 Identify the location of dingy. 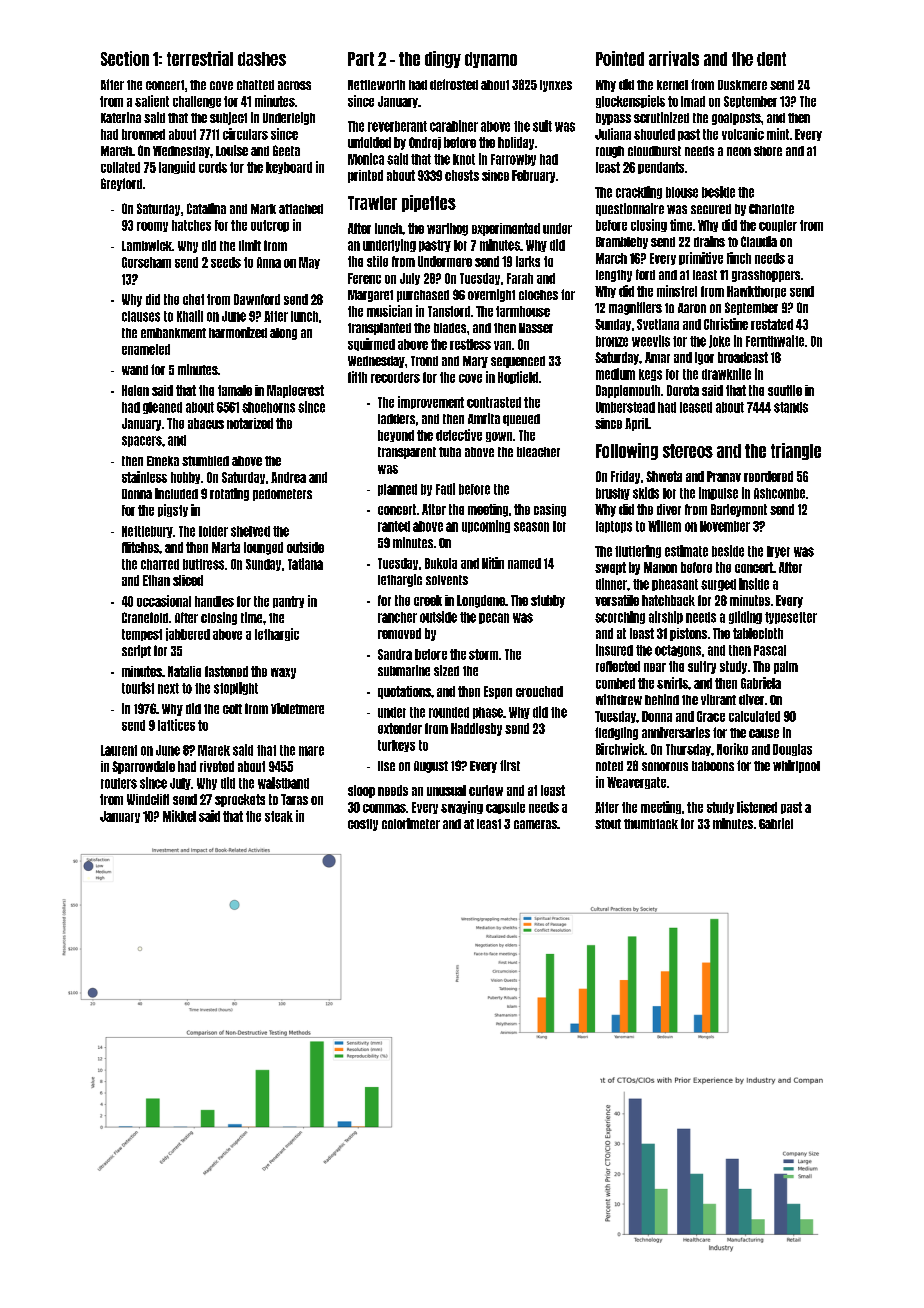
(443, 59).
